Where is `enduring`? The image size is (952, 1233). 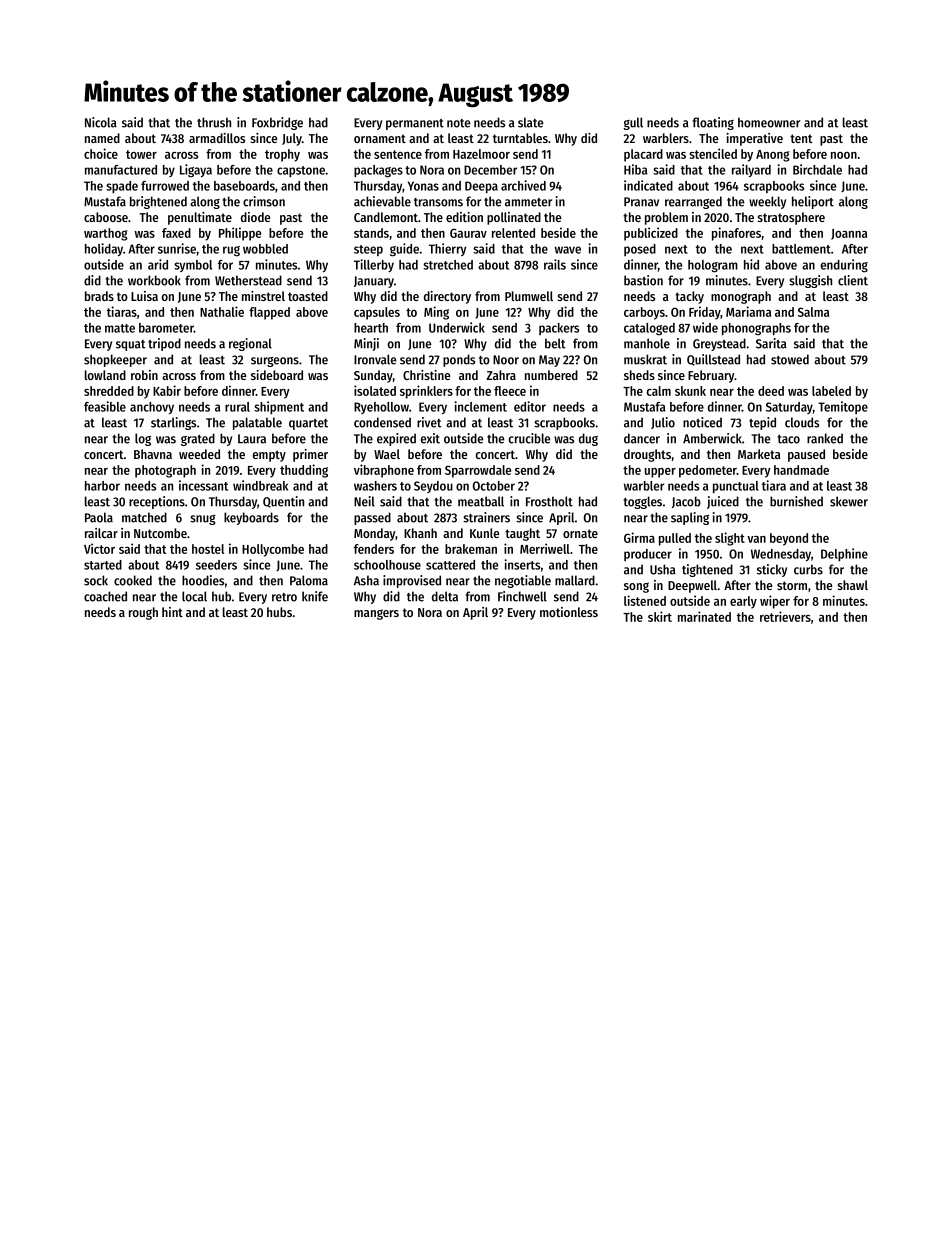
enduring is located at coordinates (844, 266).
